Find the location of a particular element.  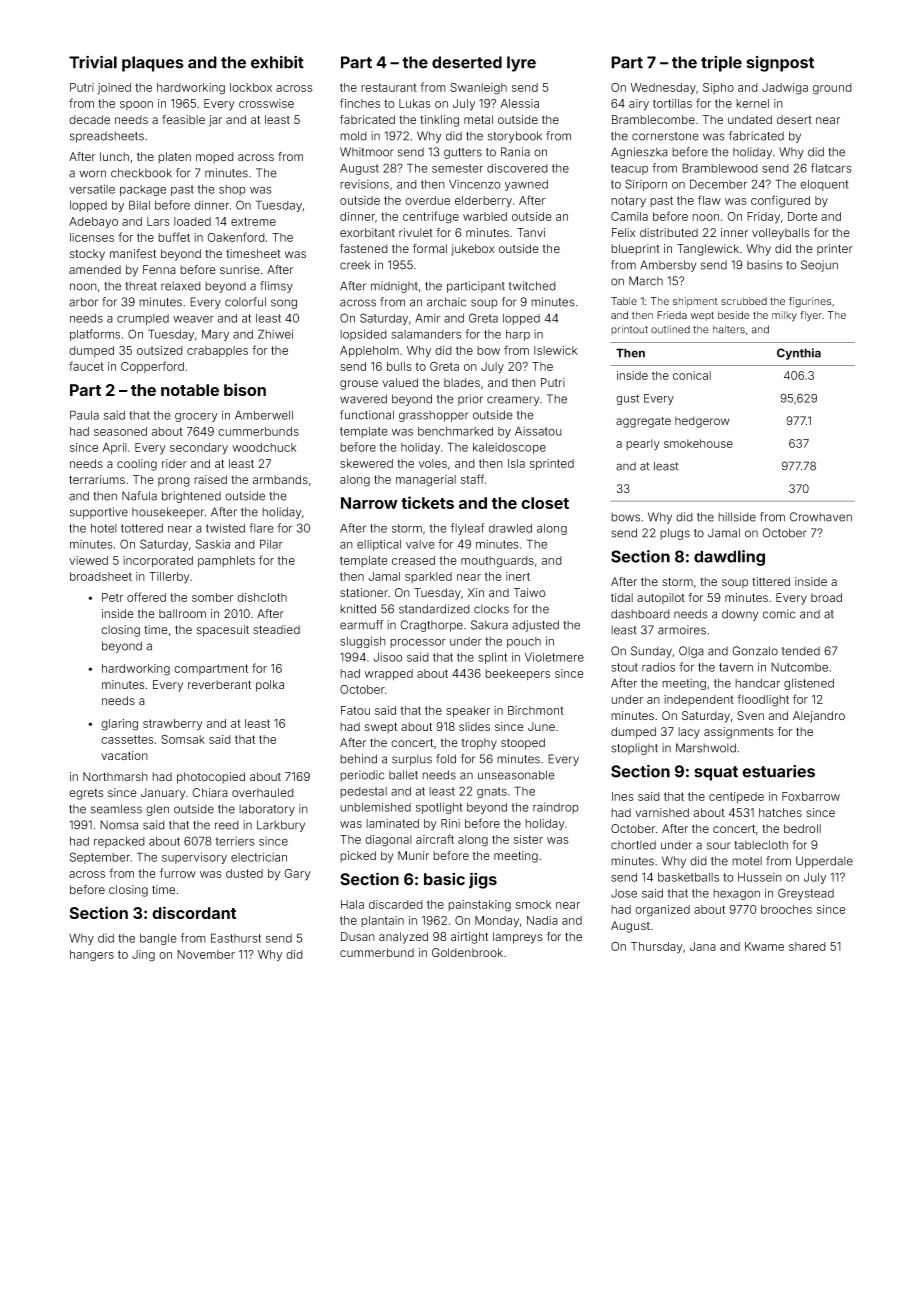

benchmarked is located at coordinates (455, 431).
